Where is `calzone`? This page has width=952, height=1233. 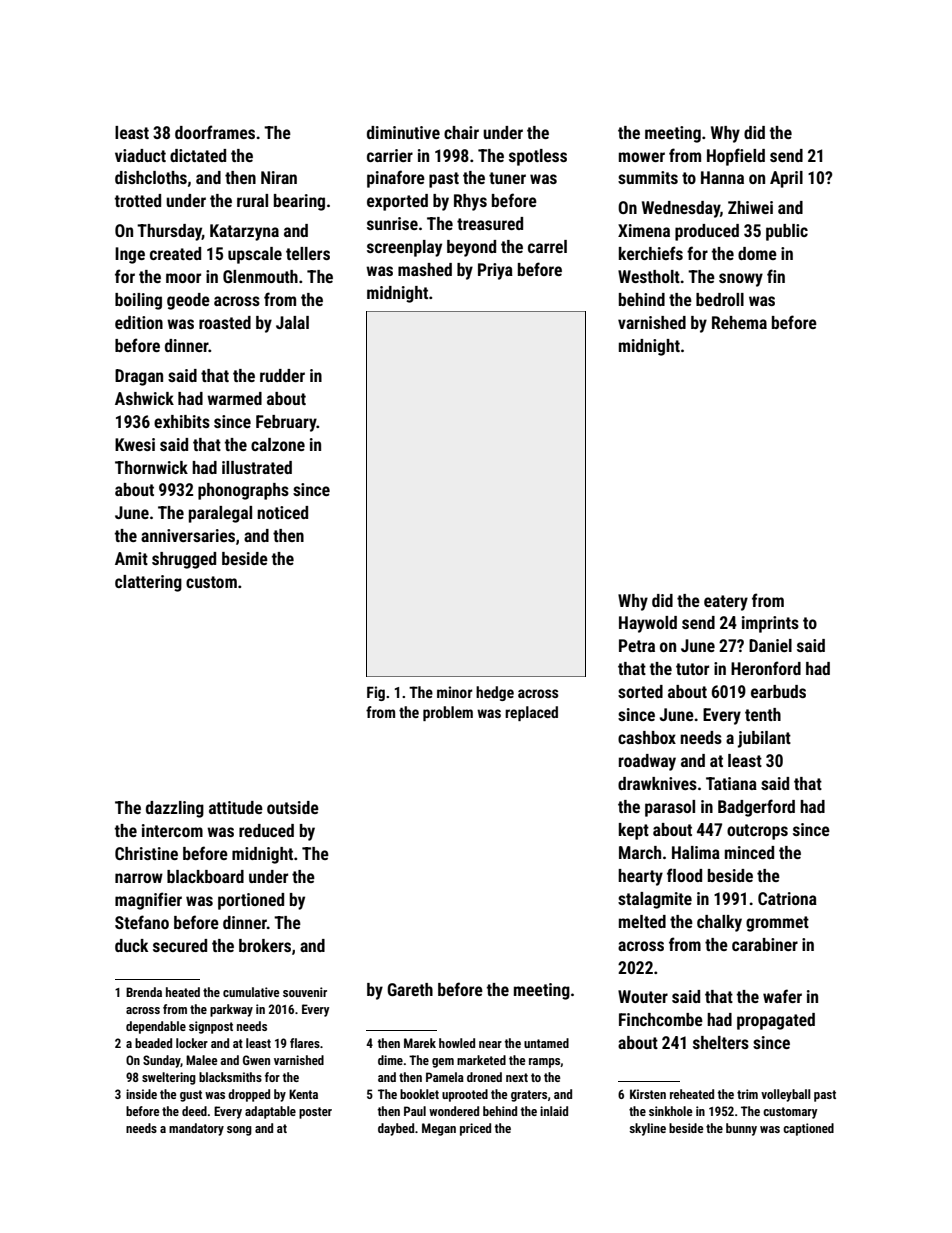
calzone is located at coordinates (278, 444).
